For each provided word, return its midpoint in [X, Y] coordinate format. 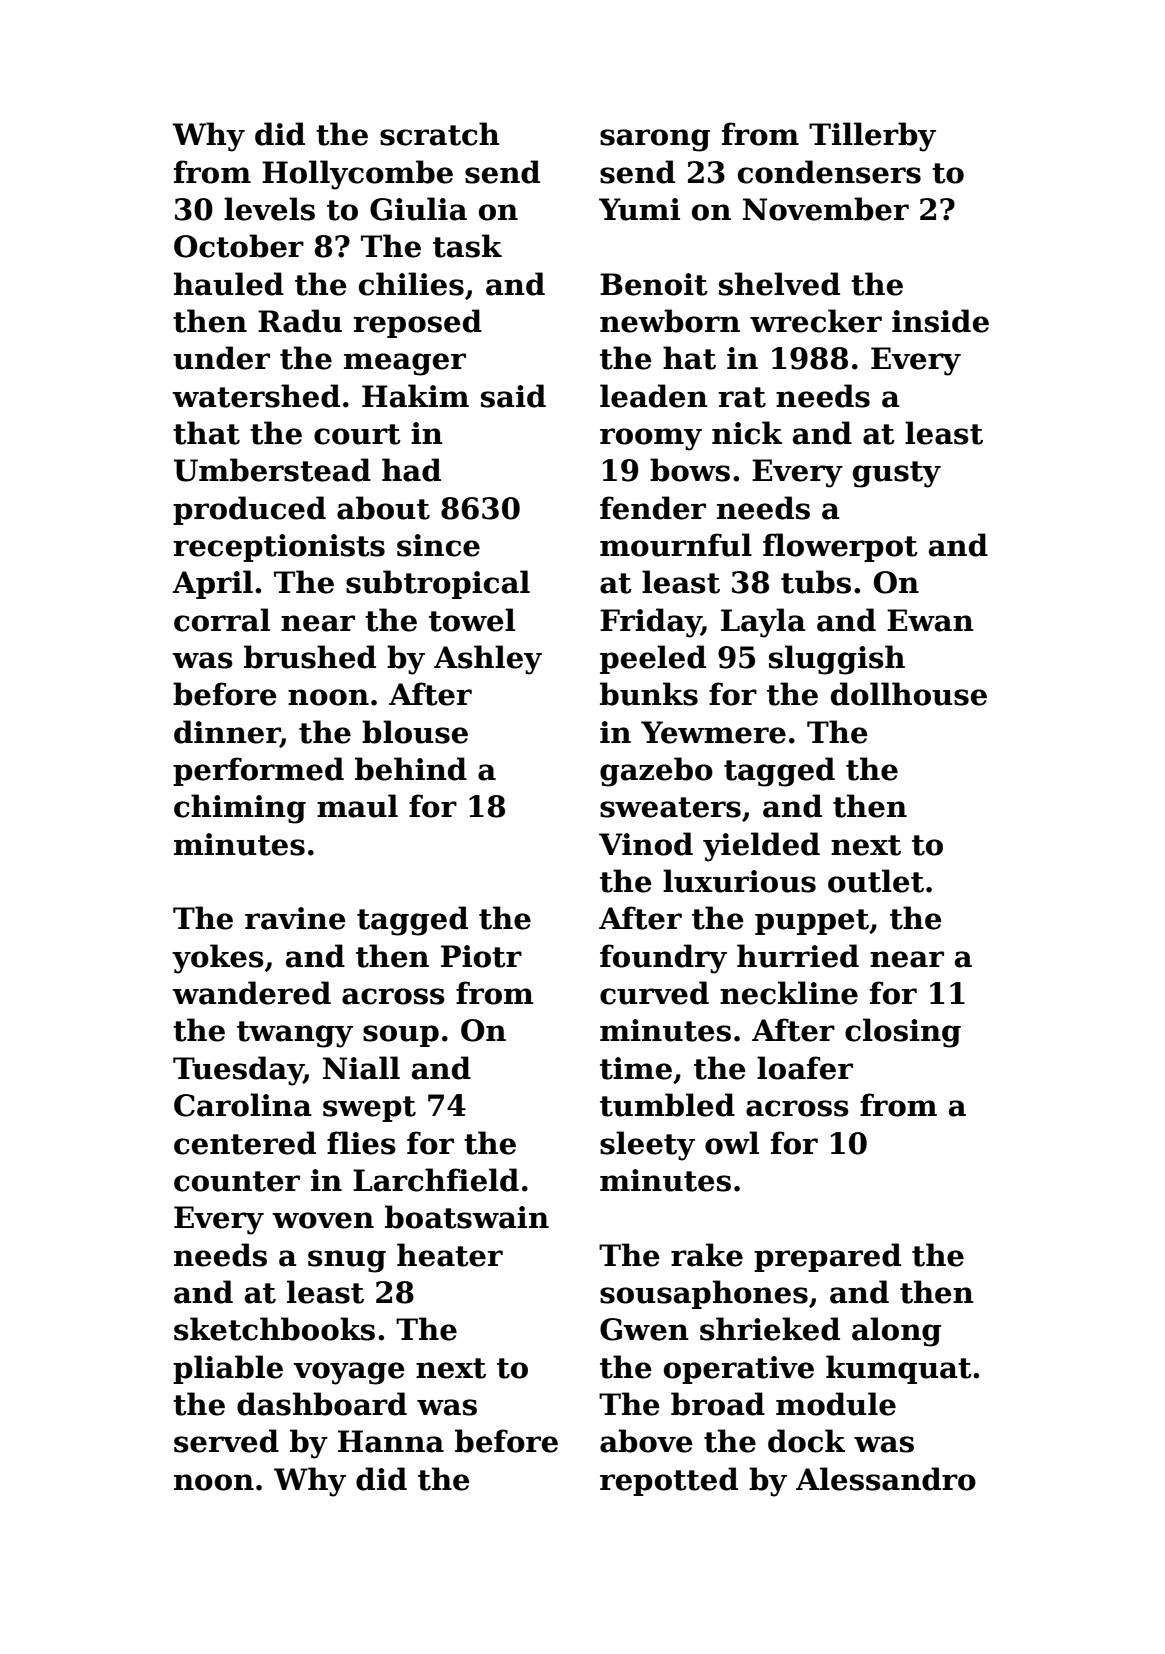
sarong [655, 140]
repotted [669, 1481]
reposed [418, 323]
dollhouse [909, 694]
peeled [653, 659]
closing [903, 1033]
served [226, 1441]
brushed [310, 657]
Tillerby [872, 137]
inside [940, 321]
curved [654, 993]
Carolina [243, 1105]
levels [269, 209]
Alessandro [886, 1479]
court [357, 434]
